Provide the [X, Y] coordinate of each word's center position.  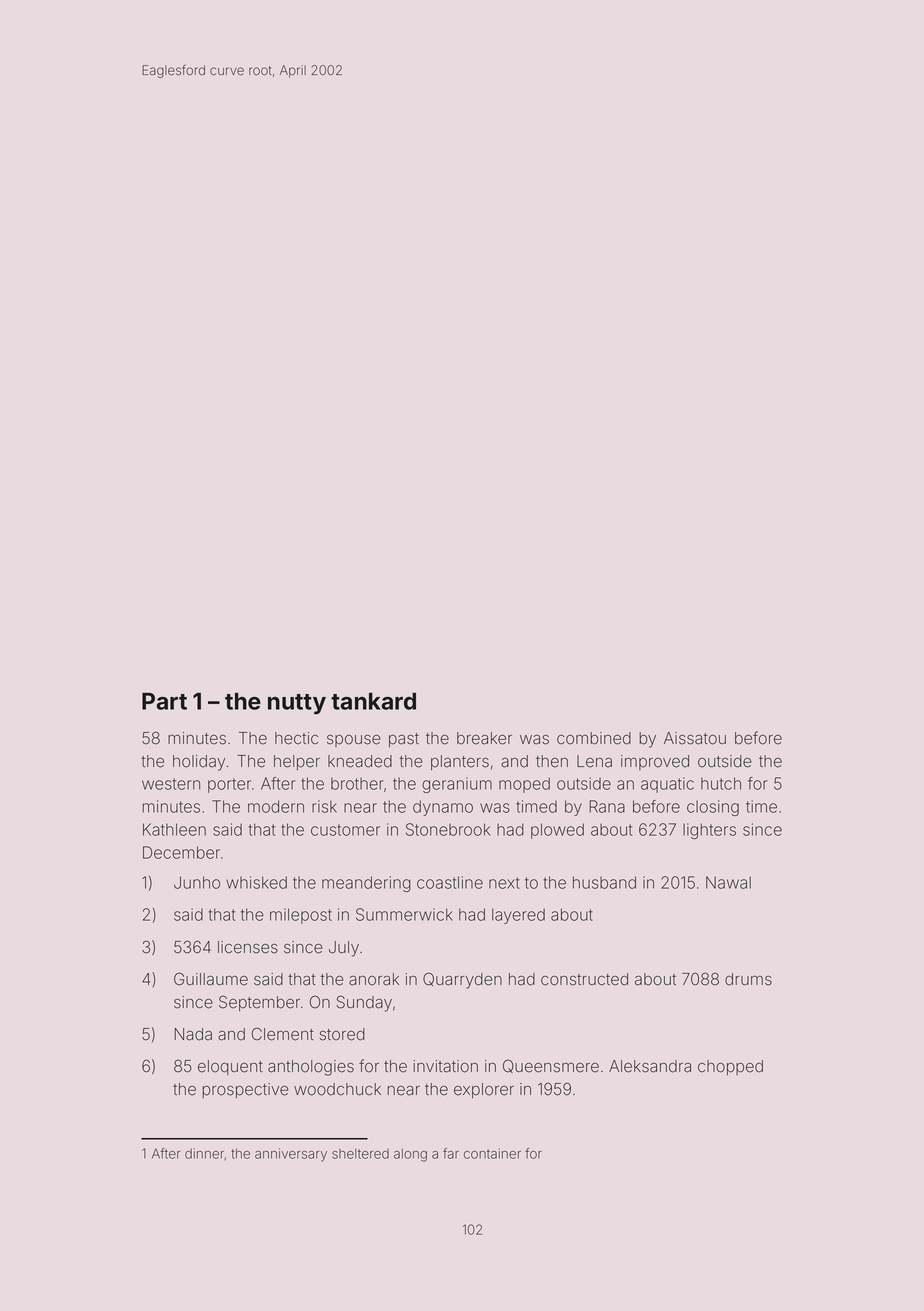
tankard [373, 701]
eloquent [230, 1067]
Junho [197, 882]
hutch [721, 783]
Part [164, 701]
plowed [557, 831]
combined [594, 738]
